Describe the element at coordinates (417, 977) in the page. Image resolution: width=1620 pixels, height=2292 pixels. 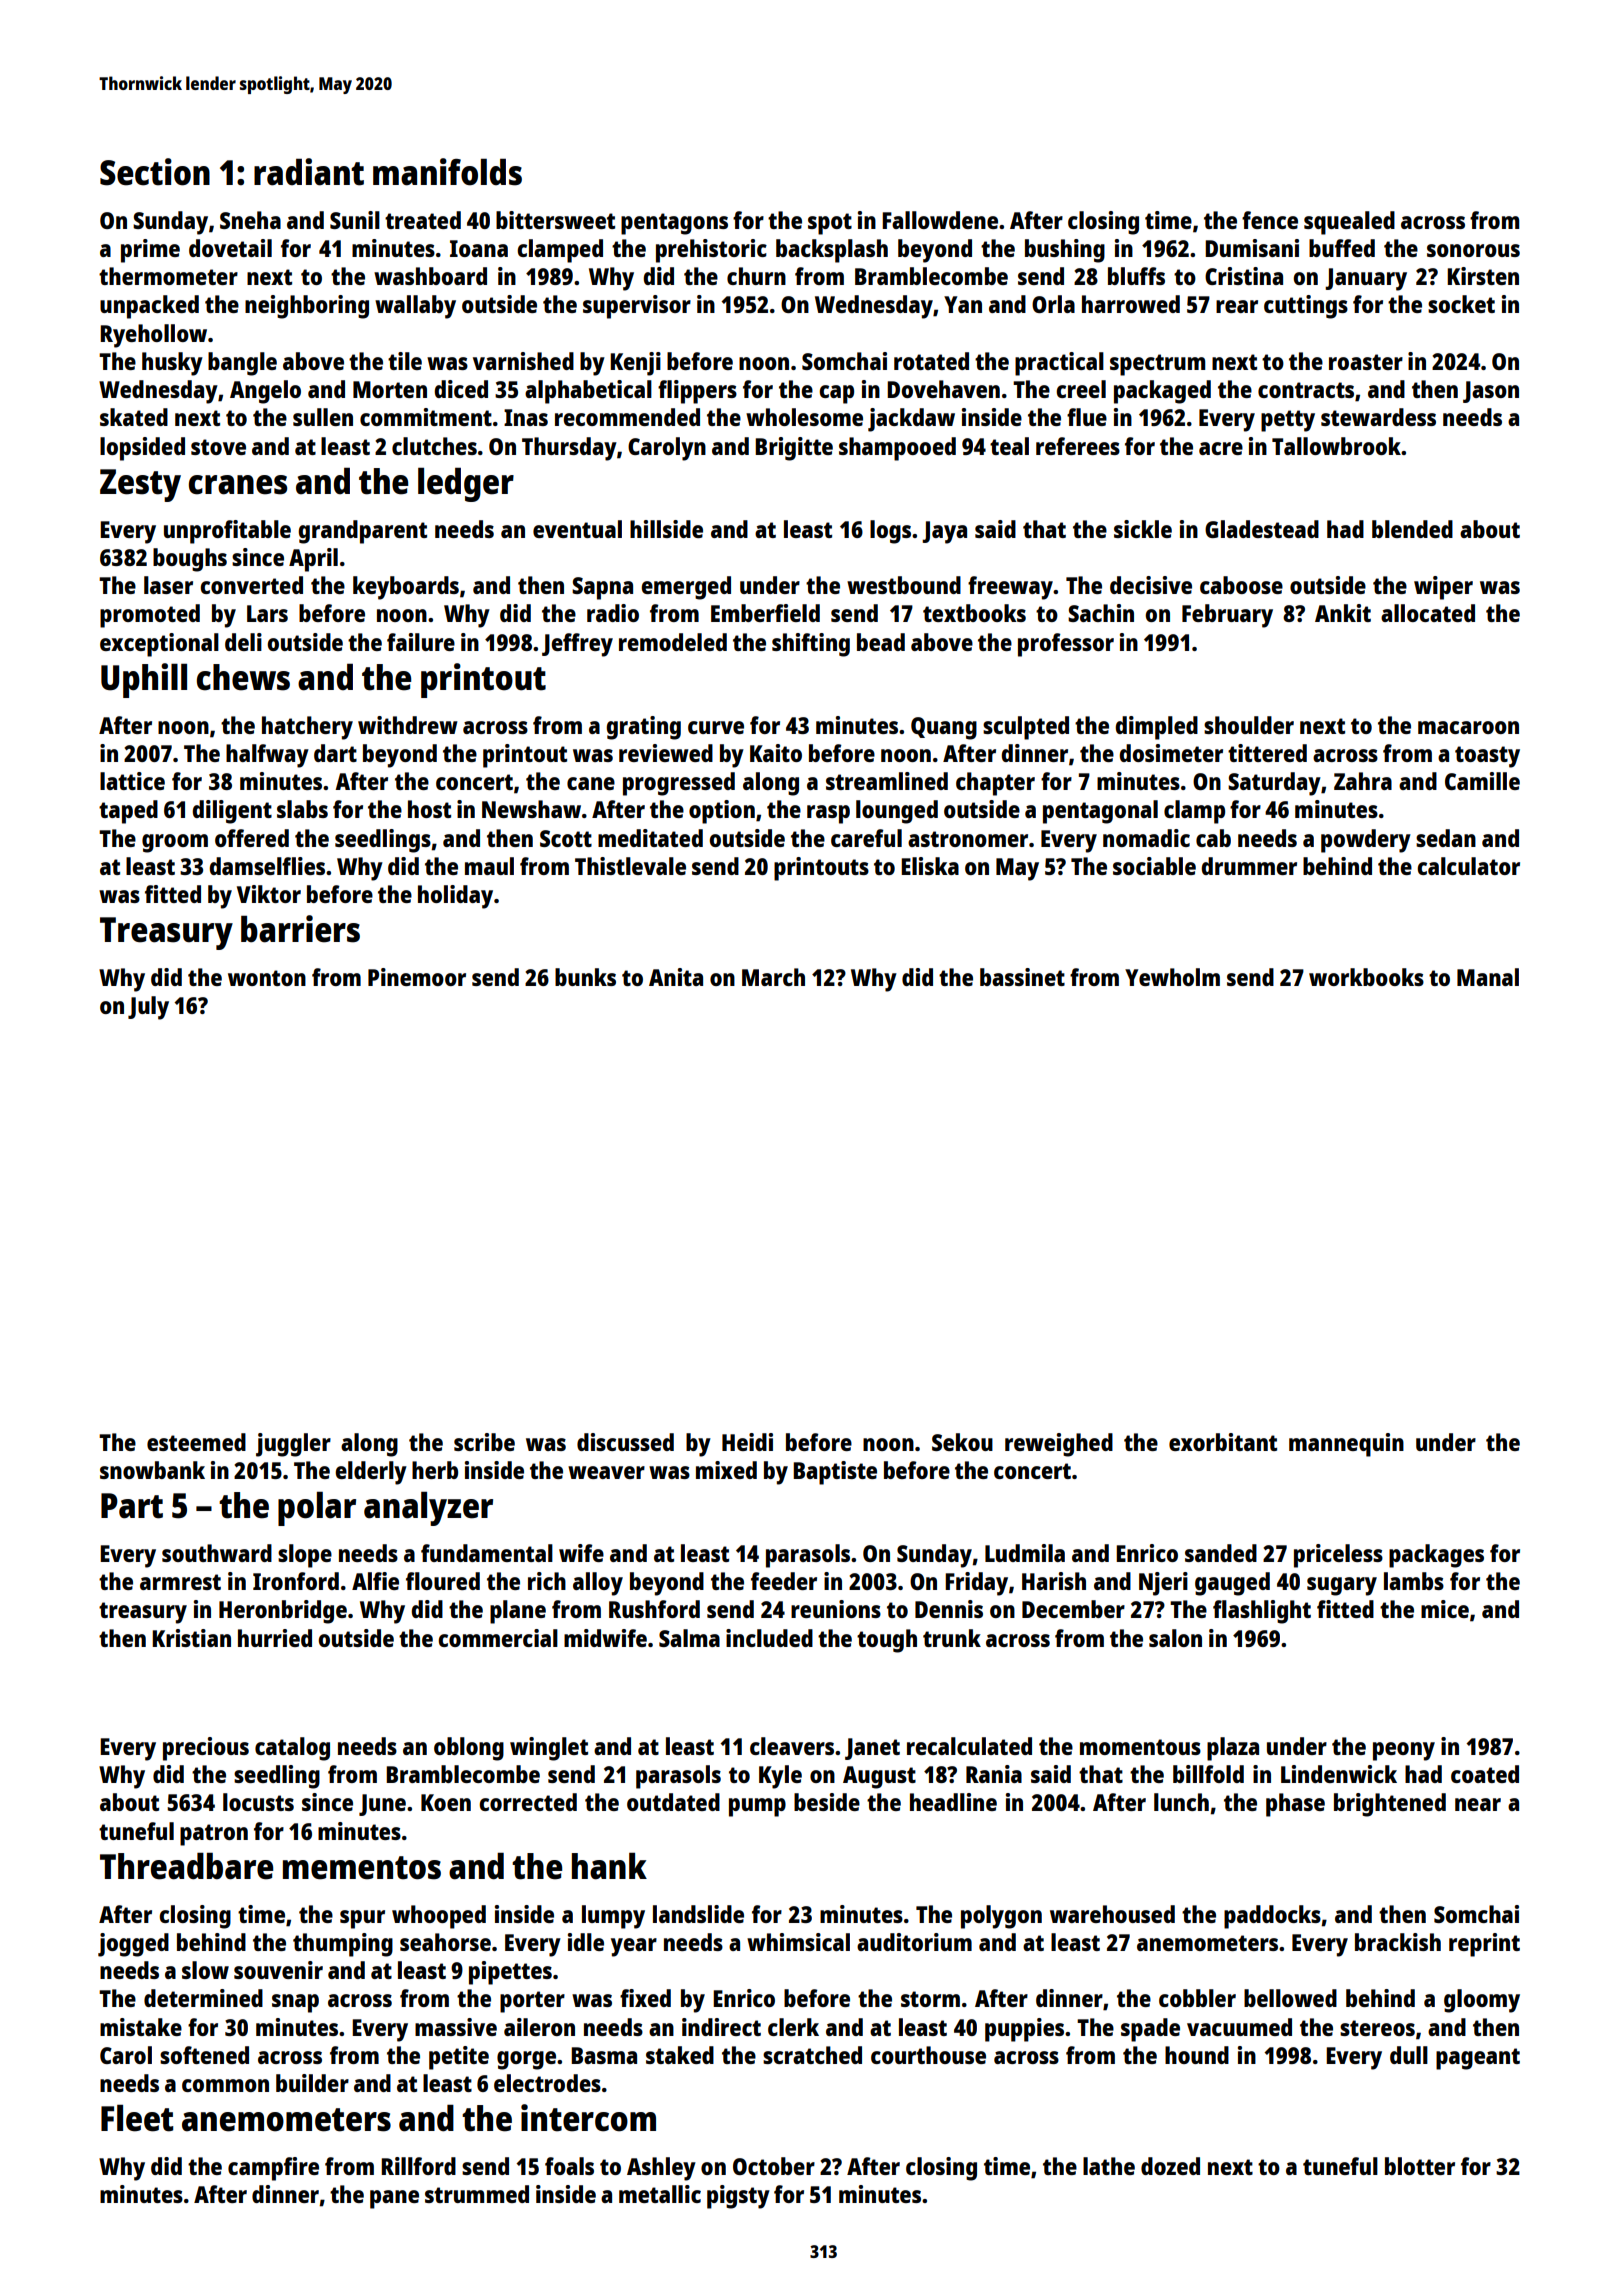
I see `Pinemoor` at that location.
